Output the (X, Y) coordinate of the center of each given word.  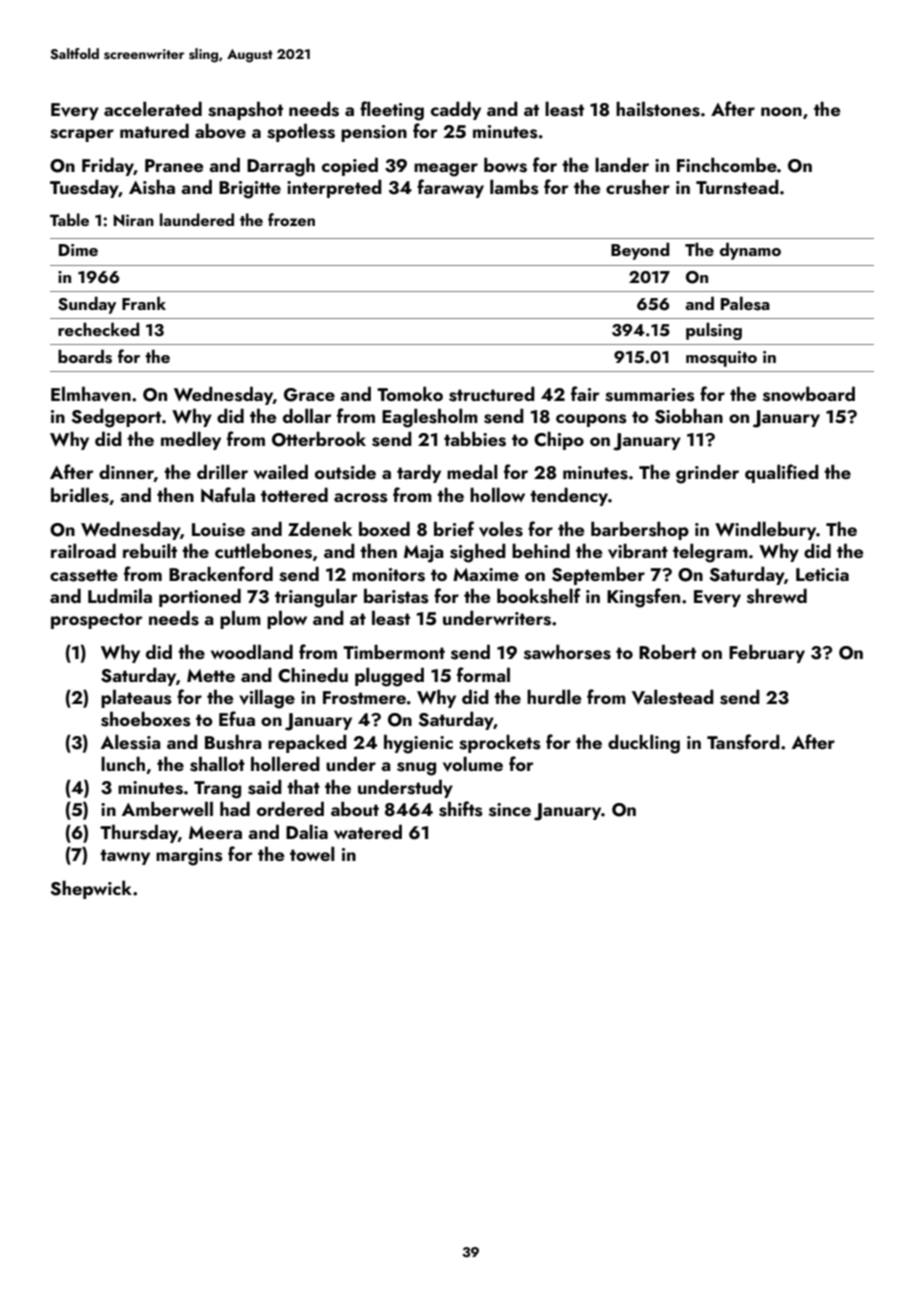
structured (492, 394)
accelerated (153, 108)
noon (781, 111)
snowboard (809, 394)
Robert (667, 651)
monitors (388, 575)
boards (85, 356)
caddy (456, 110)
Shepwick (91, 889)
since (510, 810)
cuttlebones (263, 551)
